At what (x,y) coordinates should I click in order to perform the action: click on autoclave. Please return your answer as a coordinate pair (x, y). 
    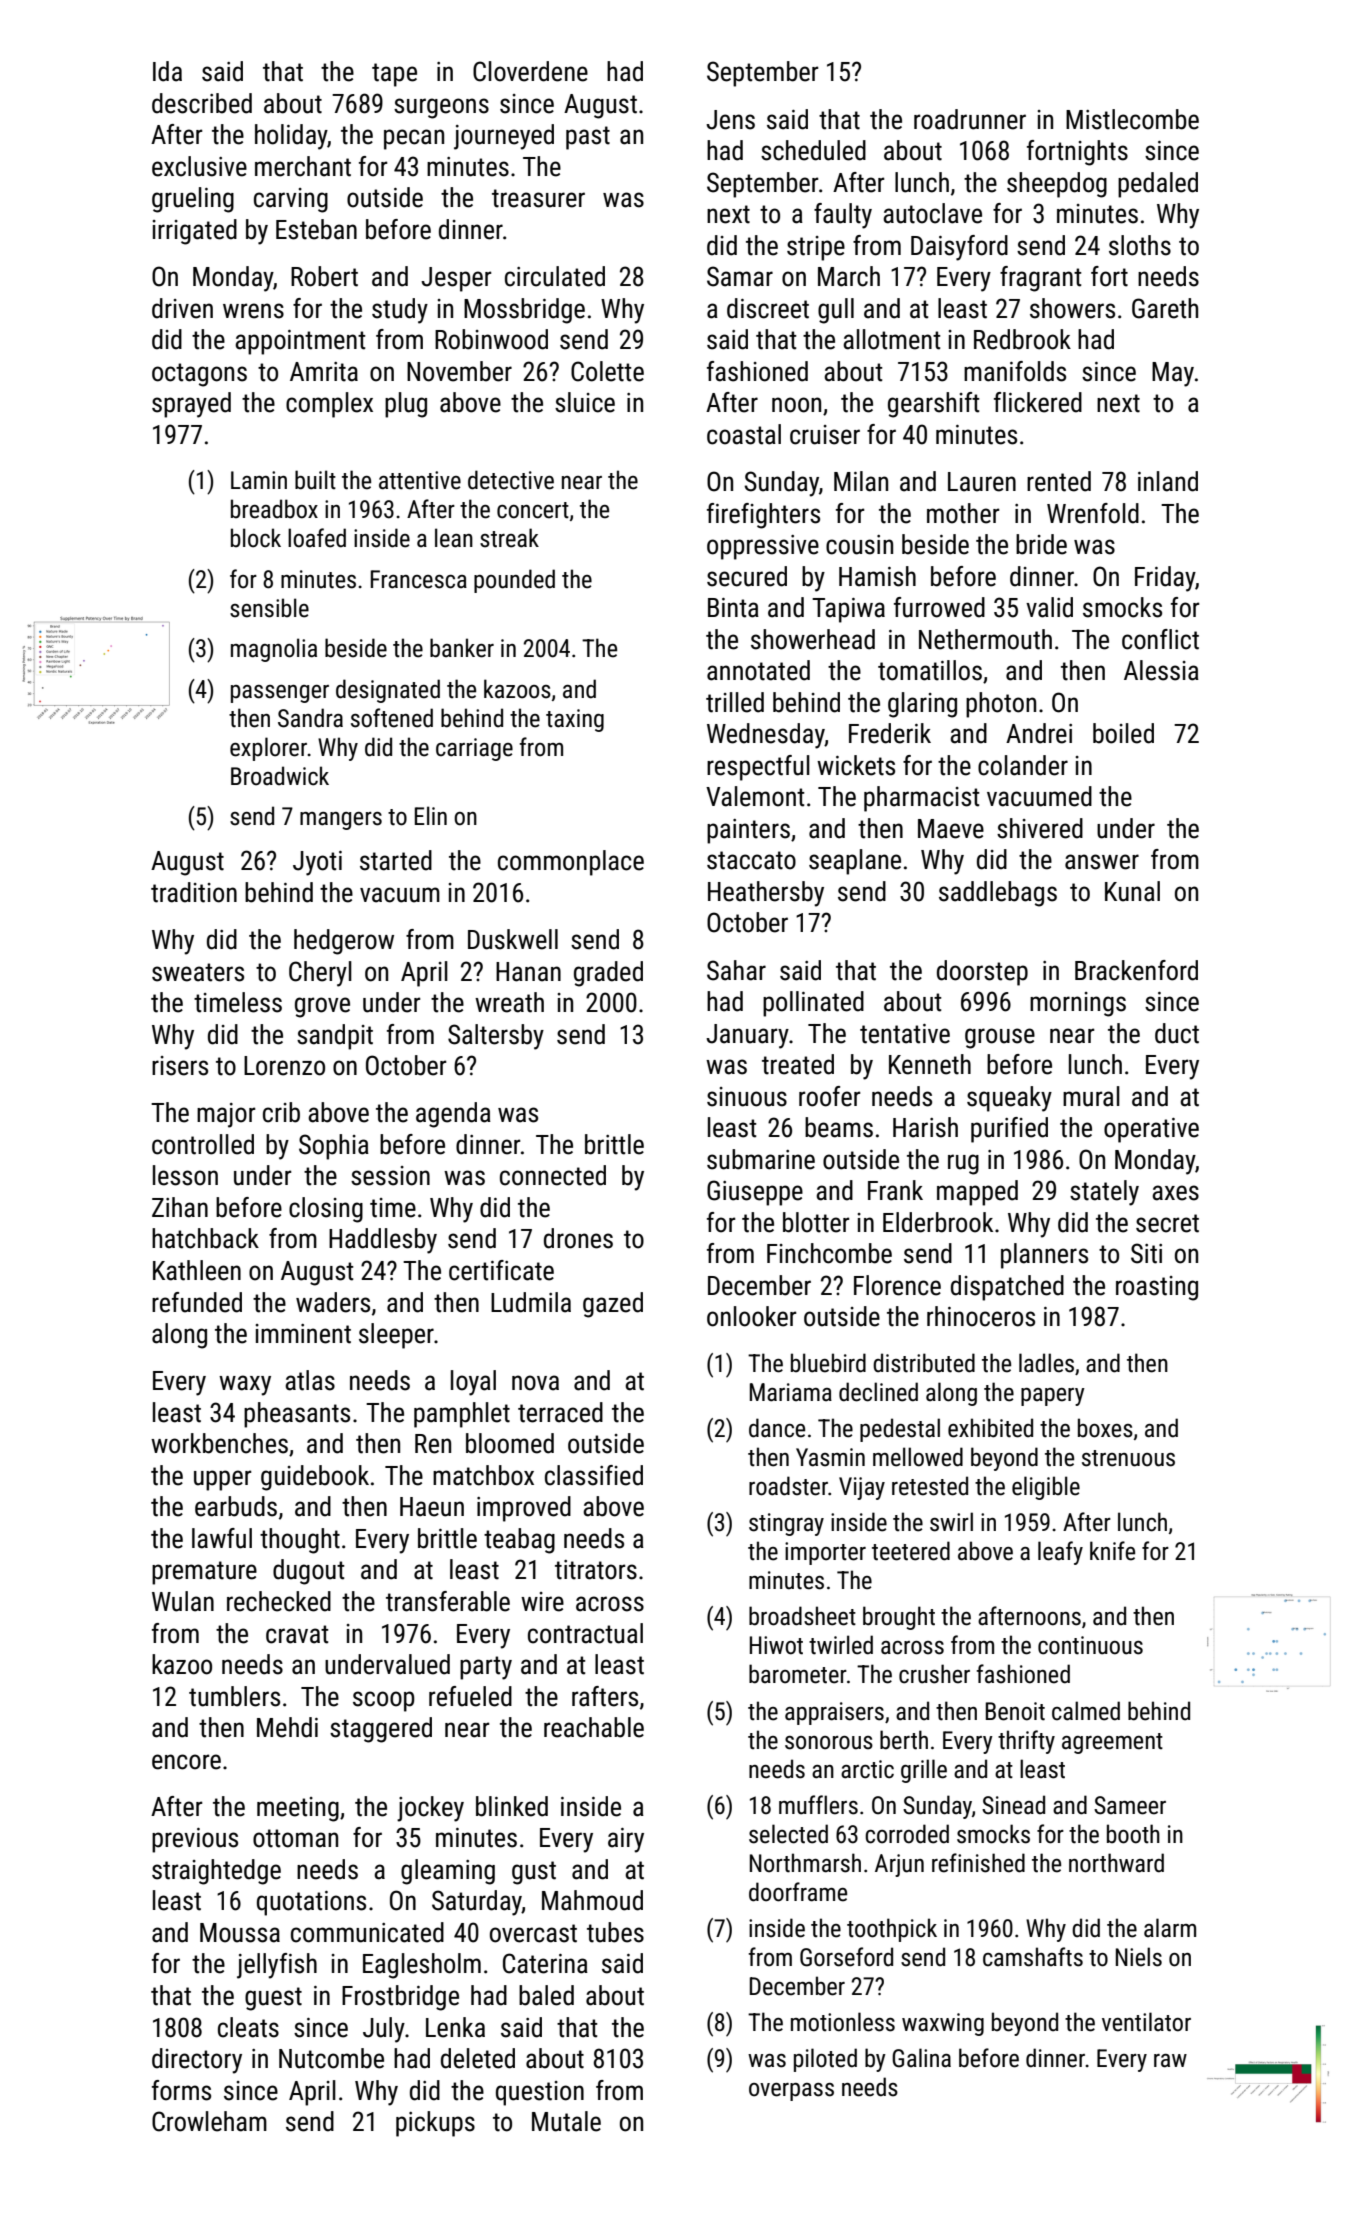
    Looking at the image, I should click on (932, 213).
